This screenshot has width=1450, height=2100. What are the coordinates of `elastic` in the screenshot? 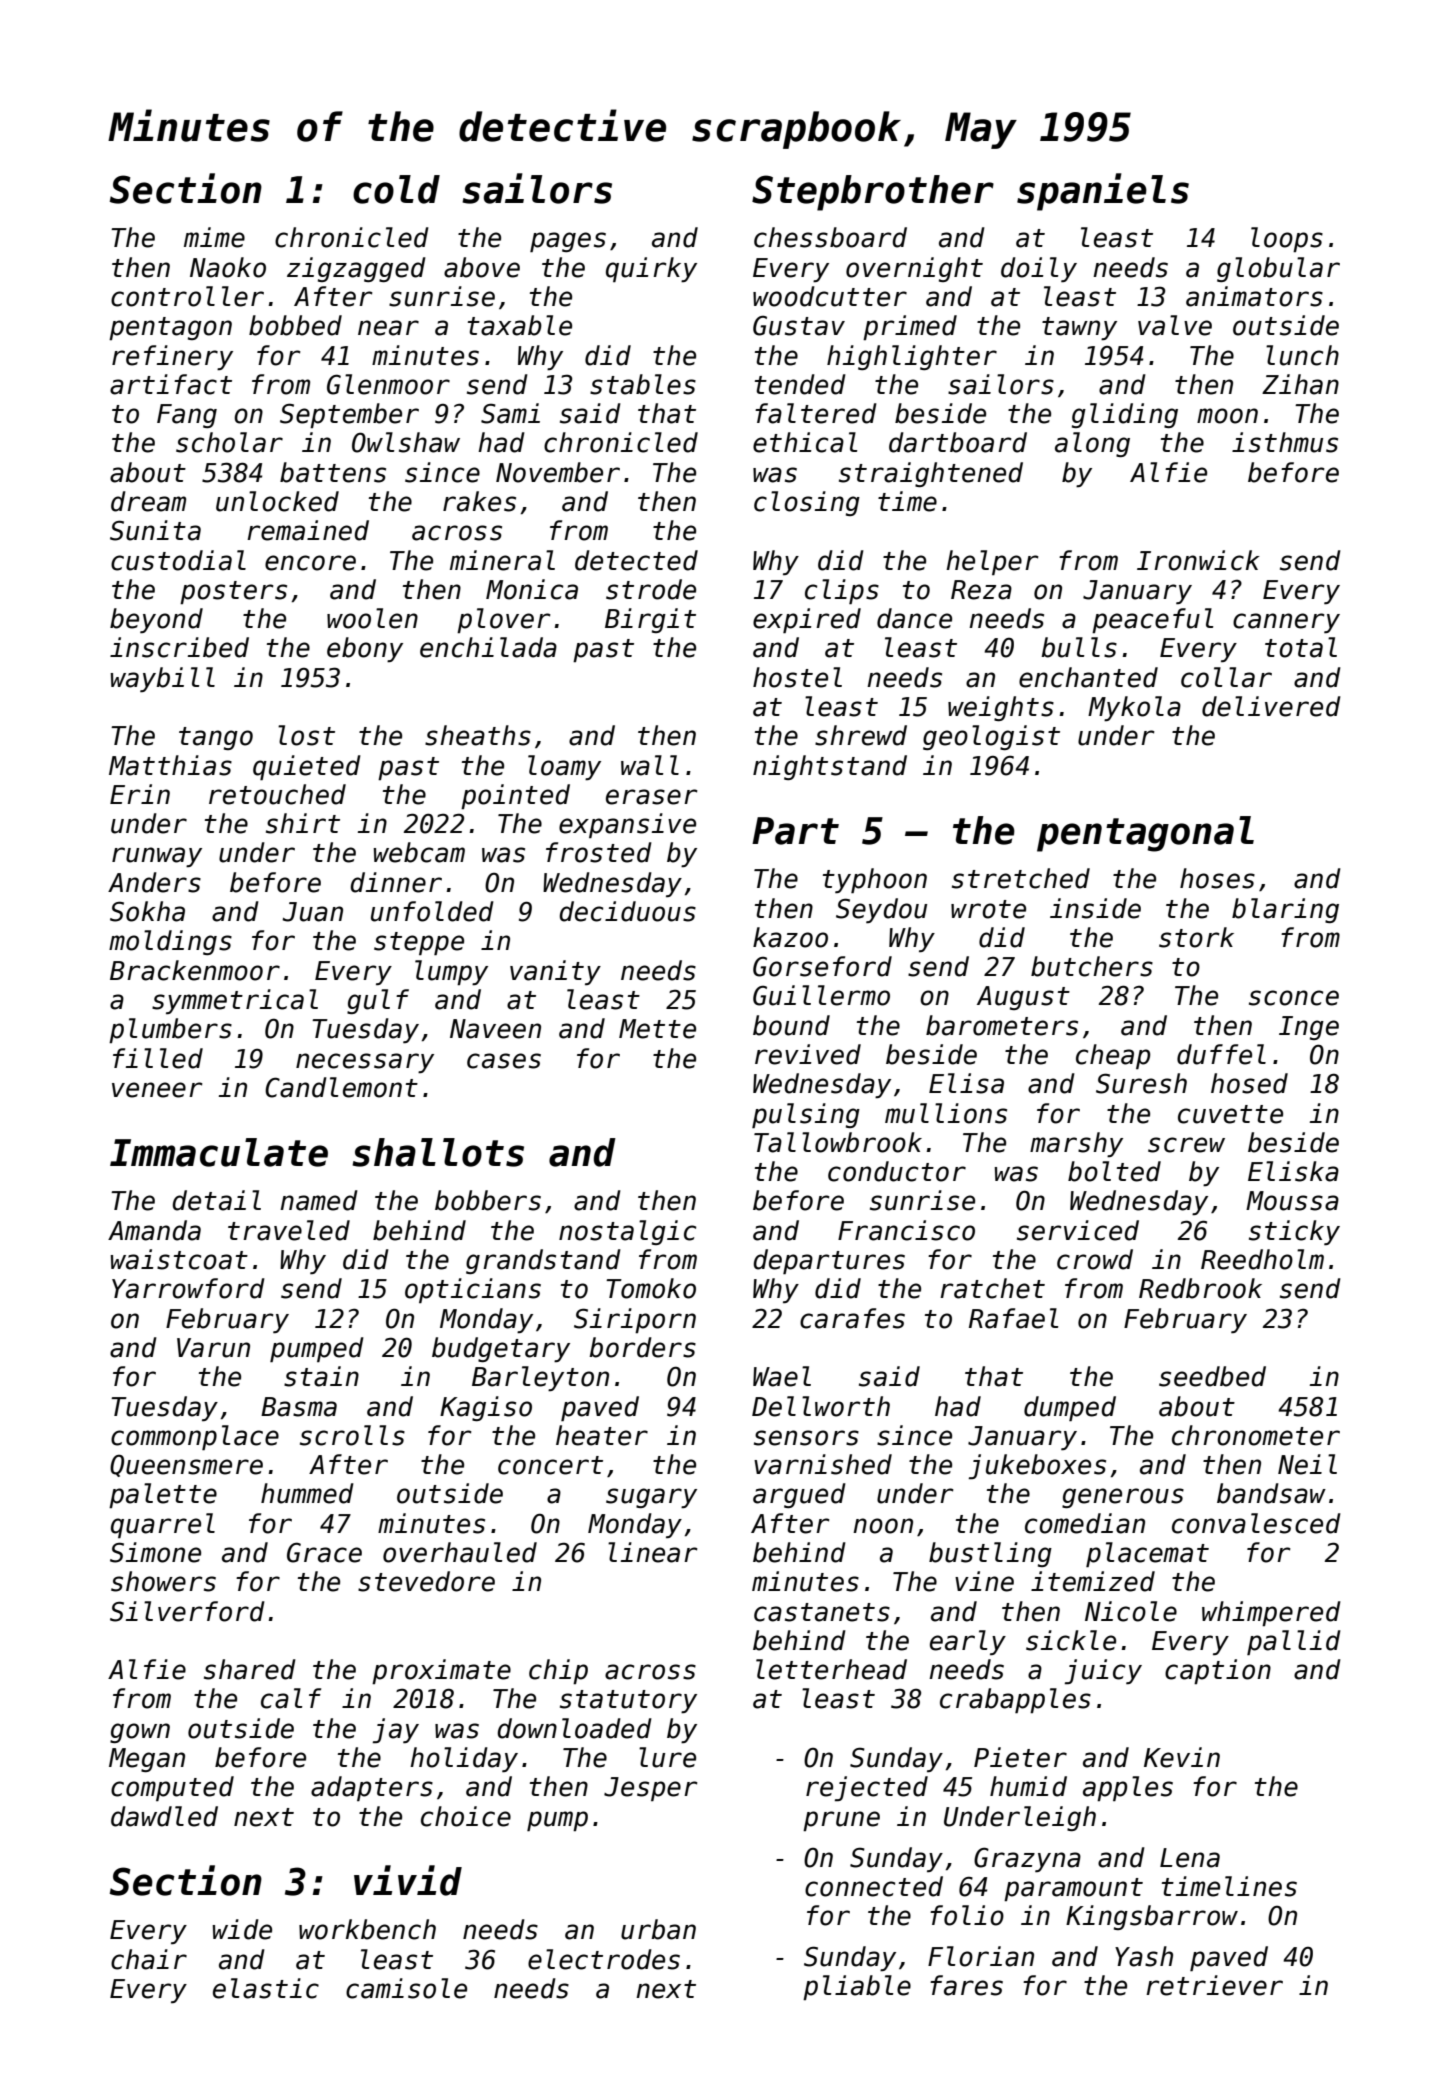 It's located at (266, 1988).
